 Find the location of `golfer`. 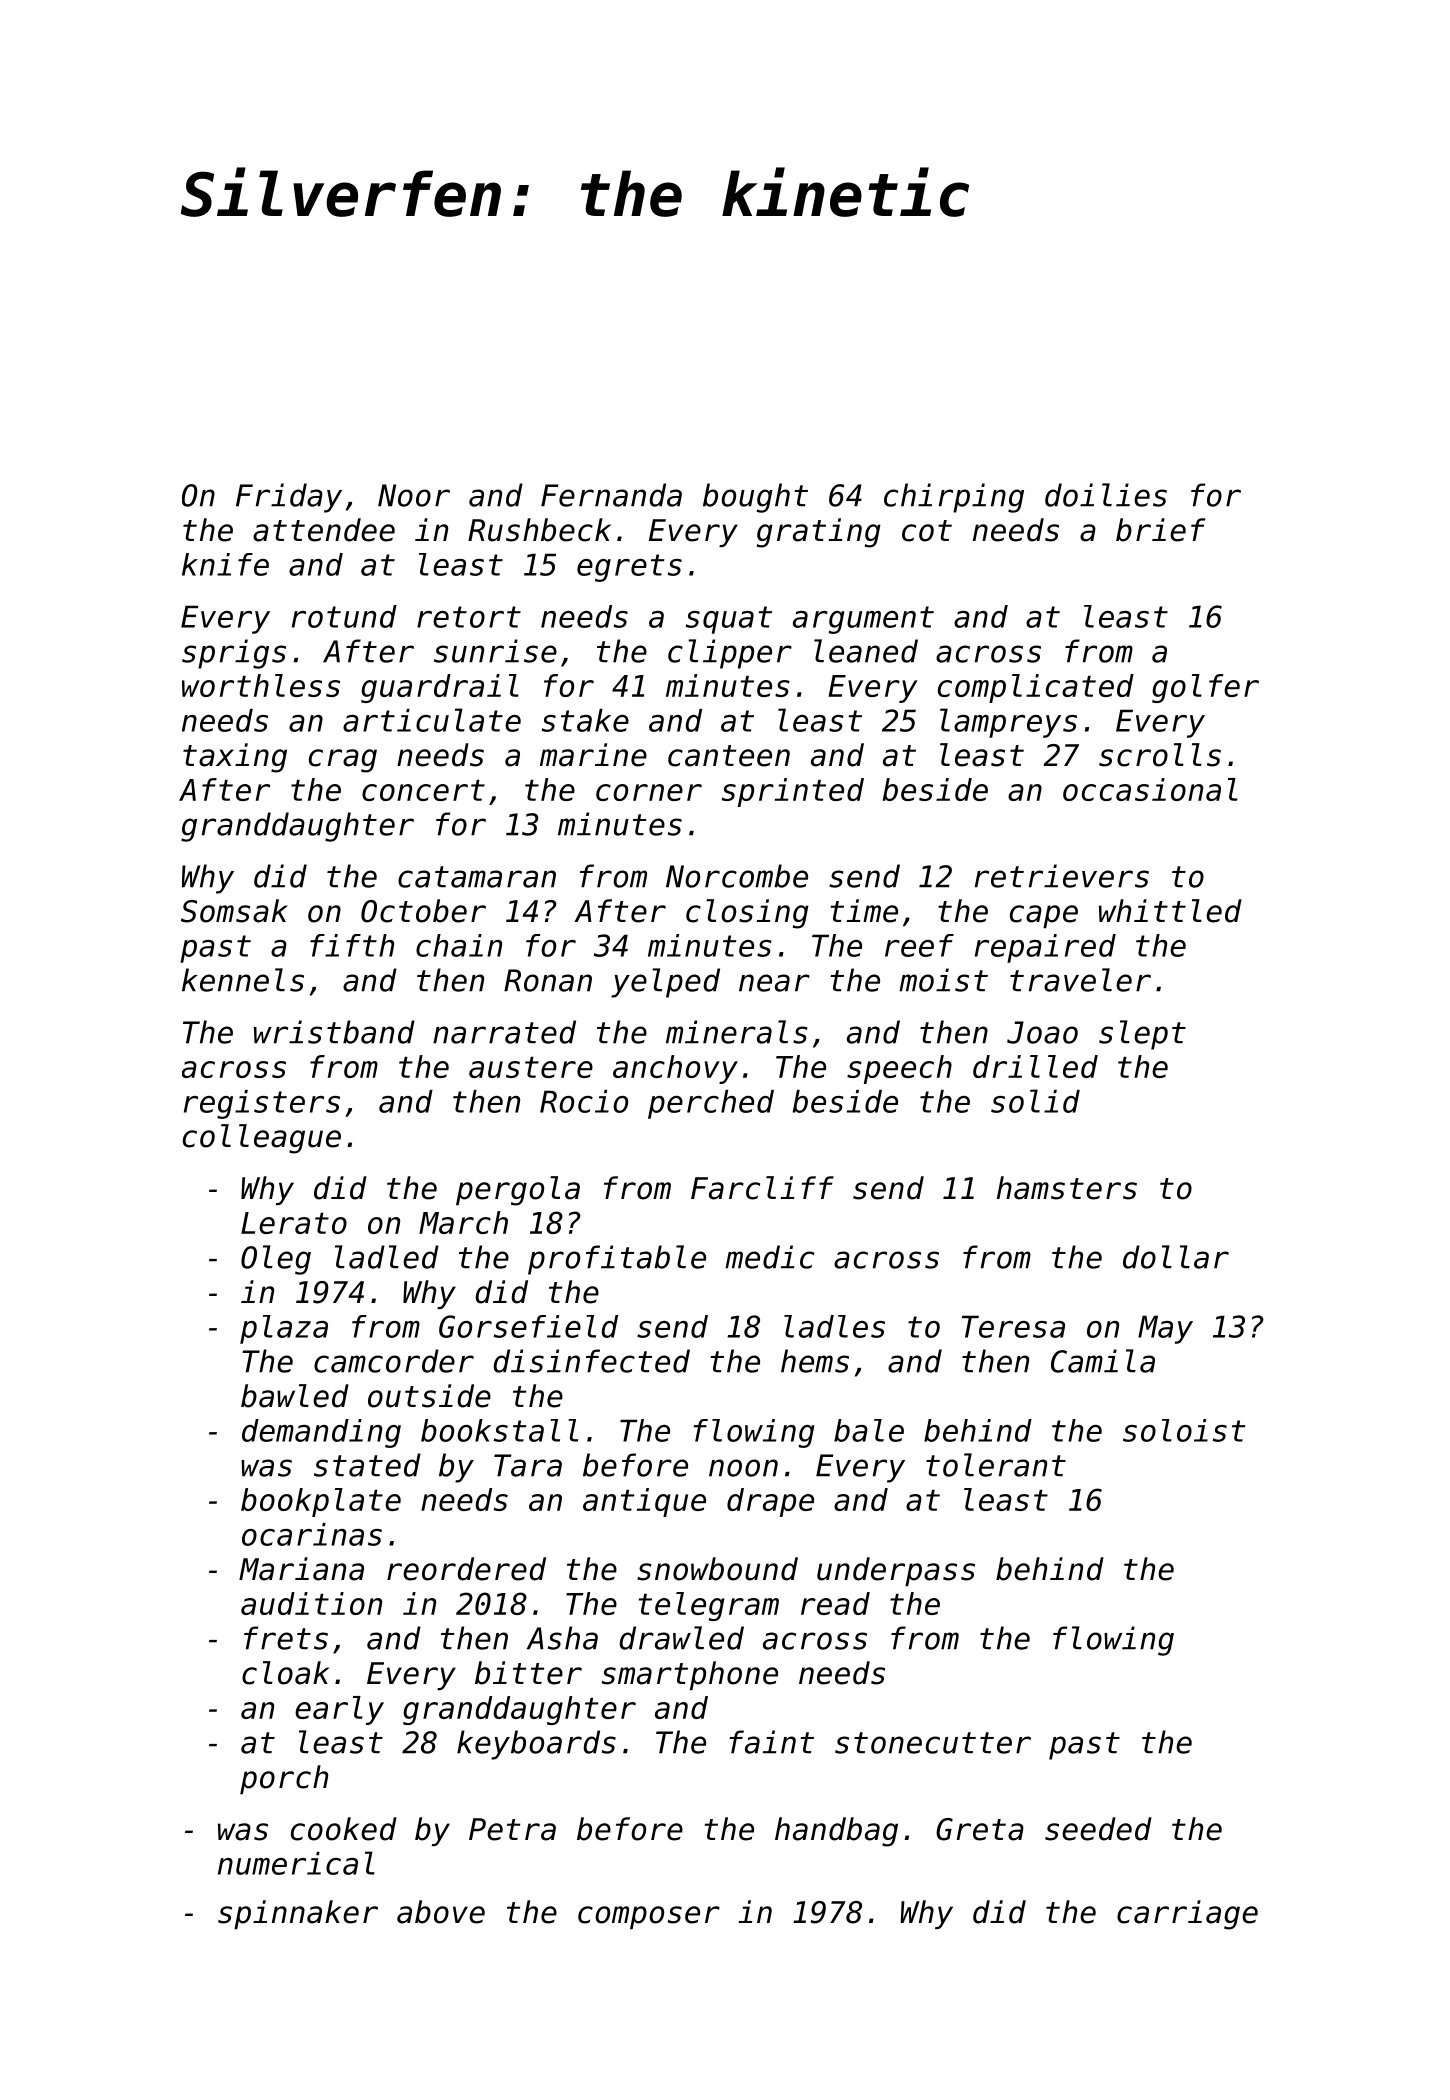

golfer is located at coordinates (1205, 688).
